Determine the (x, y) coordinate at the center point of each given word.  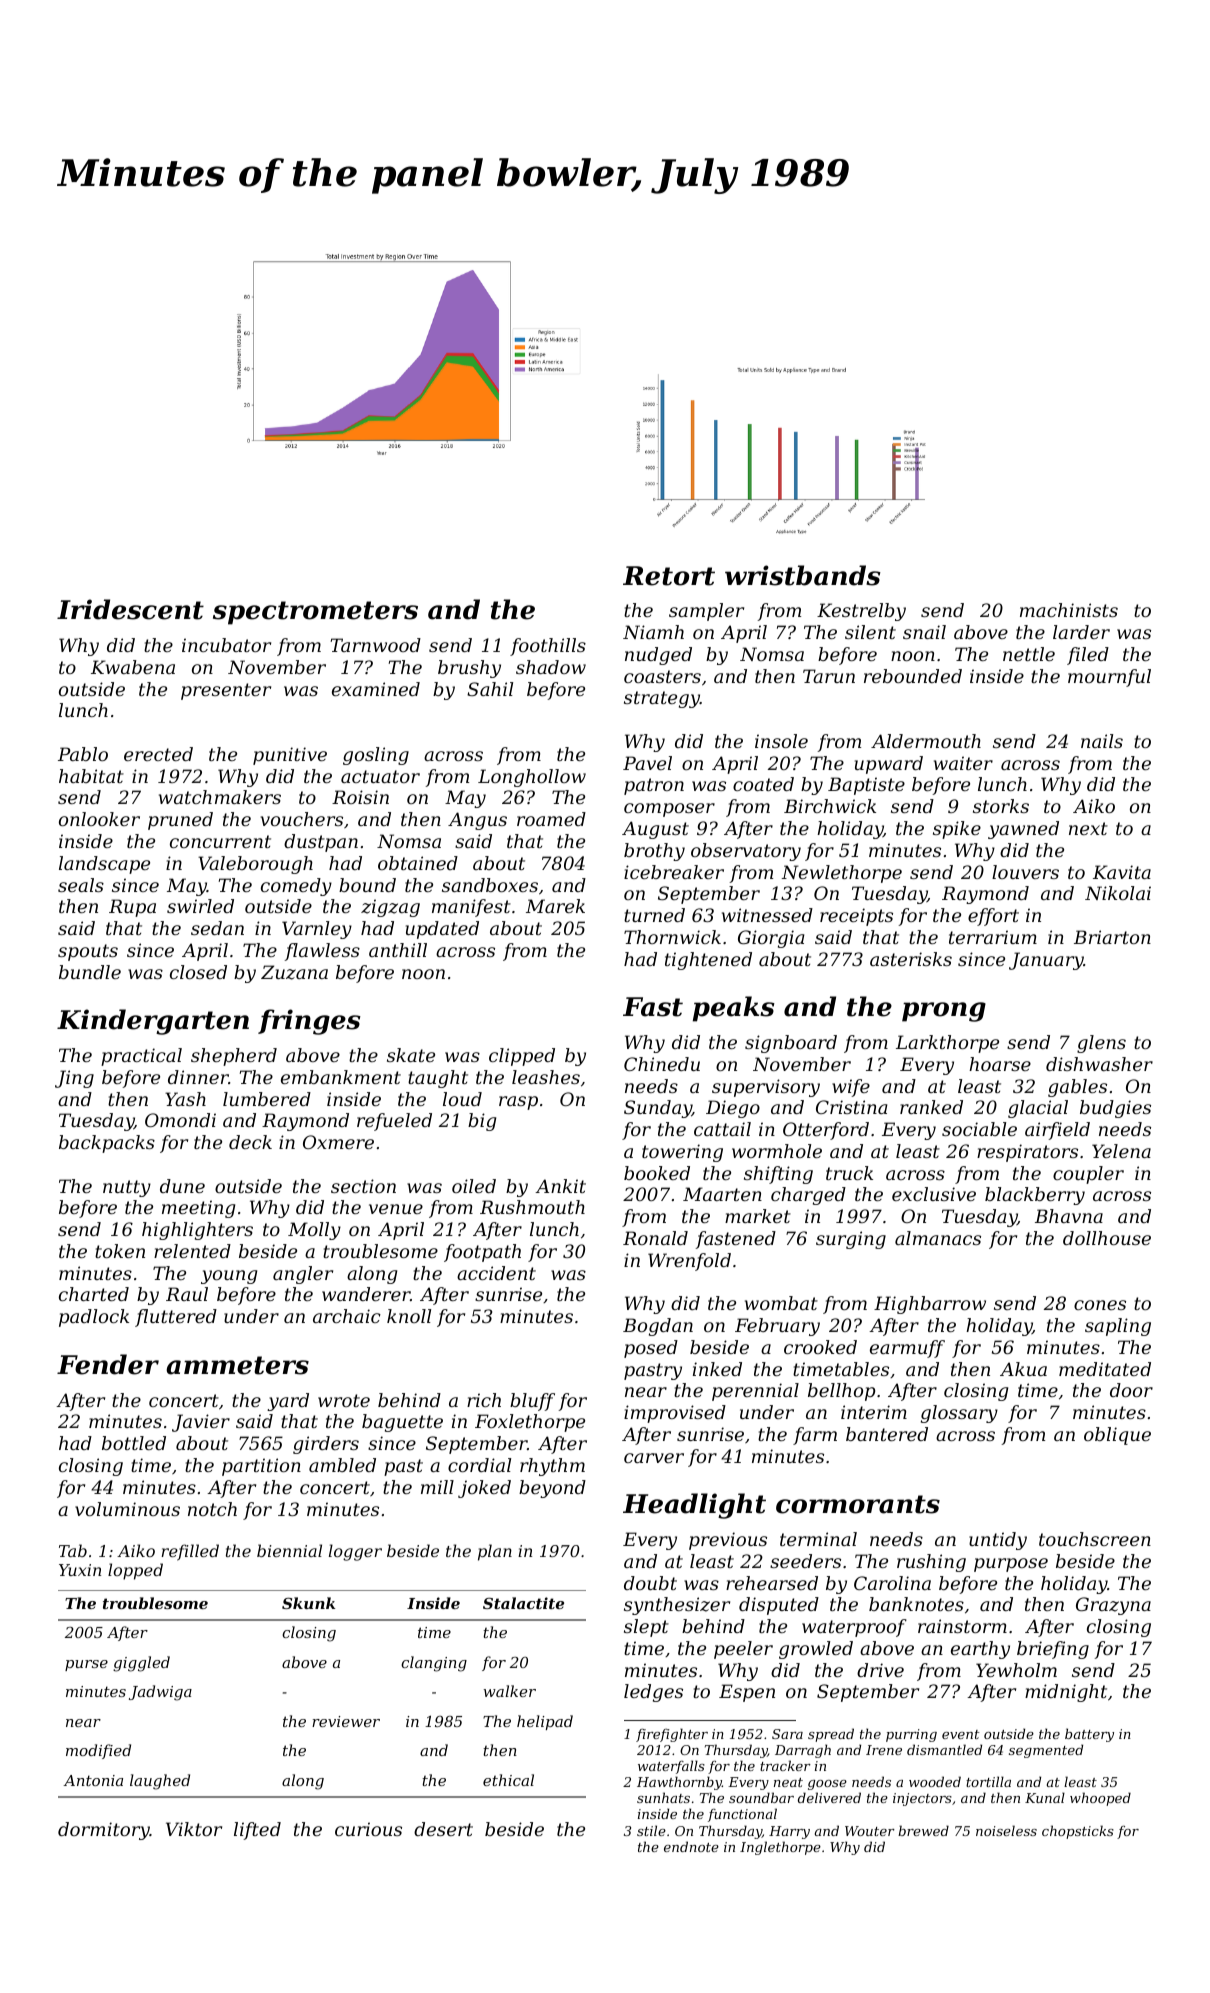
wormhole (777, 1151)
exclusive (934, 1194)
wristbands (803, 575)
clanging (434, 1664)
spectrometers (315, 613)
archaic (347, 1316)
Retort (669, 576)
